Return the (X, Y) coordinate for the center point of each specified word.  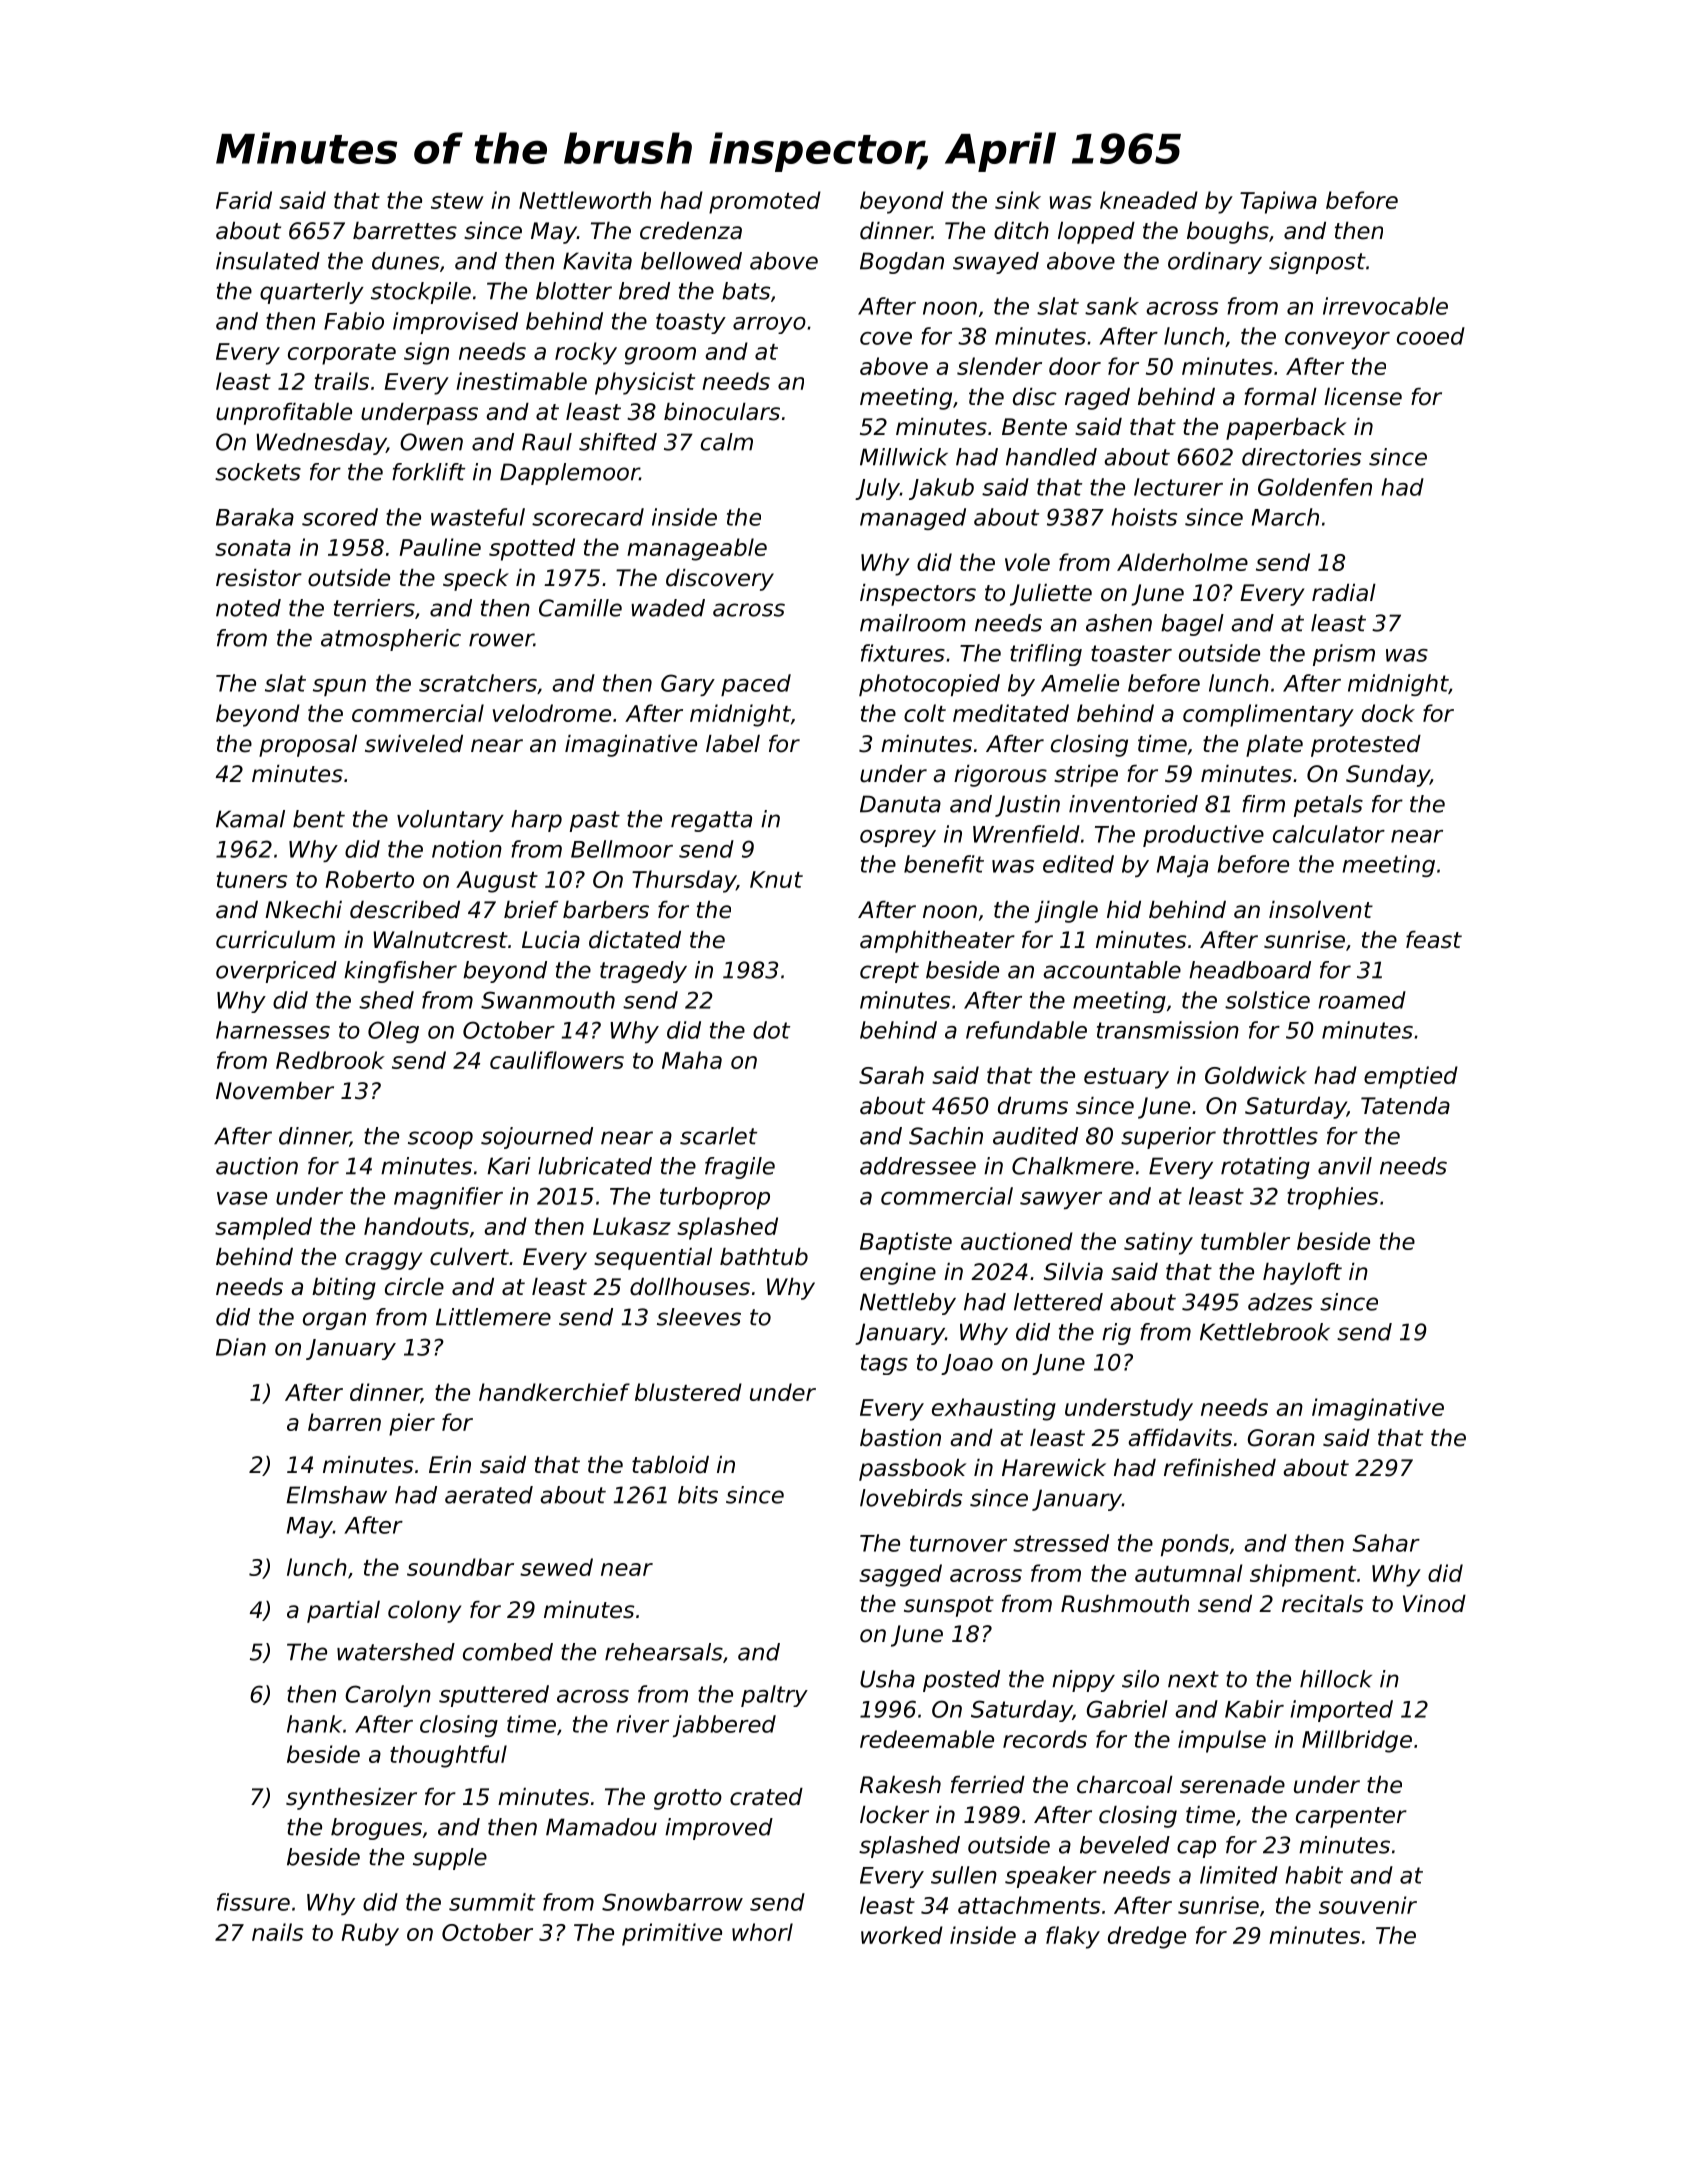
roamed (1362, 1000)
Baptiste (906, 1243)
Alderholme (1182, 562)
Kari (509, 1166)
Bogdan (902, 263)
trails (342, 381)
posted (961, 1681)
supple (450, 1859)
